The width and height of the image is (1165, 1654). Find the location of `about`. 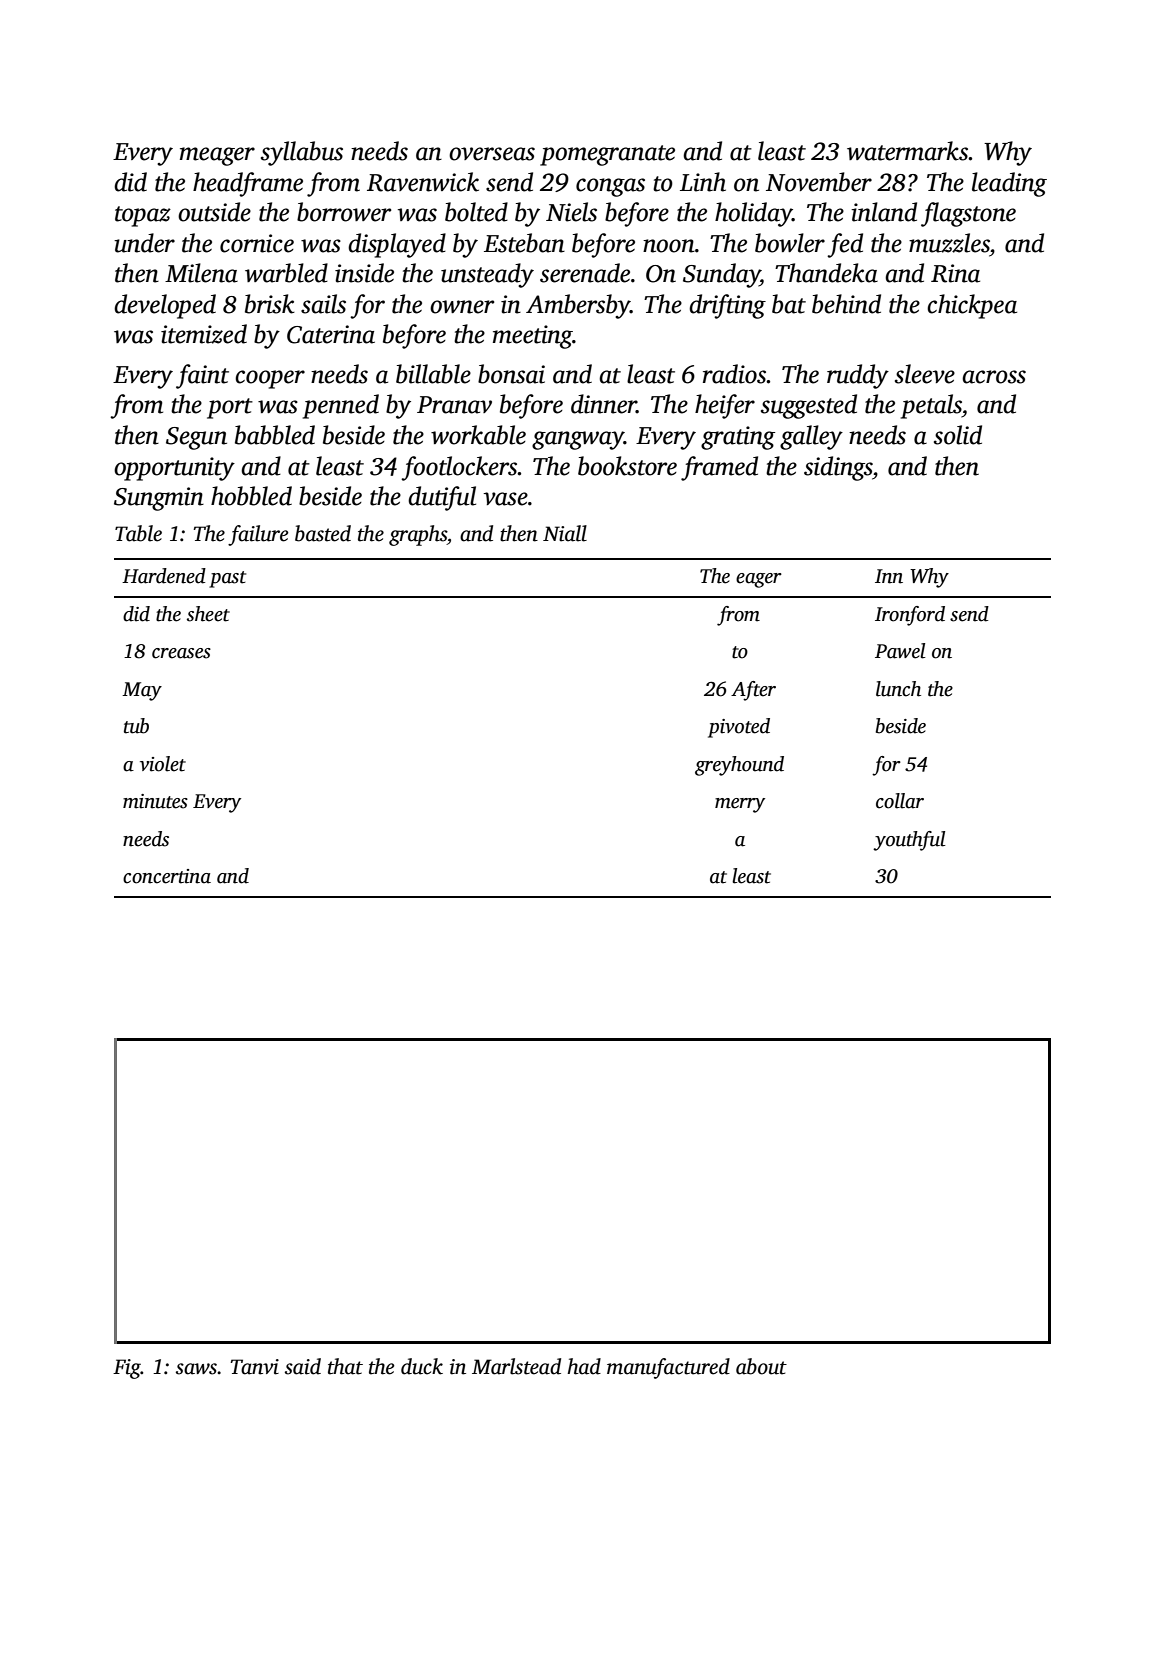

about is located at coordinates (761, 1366).
